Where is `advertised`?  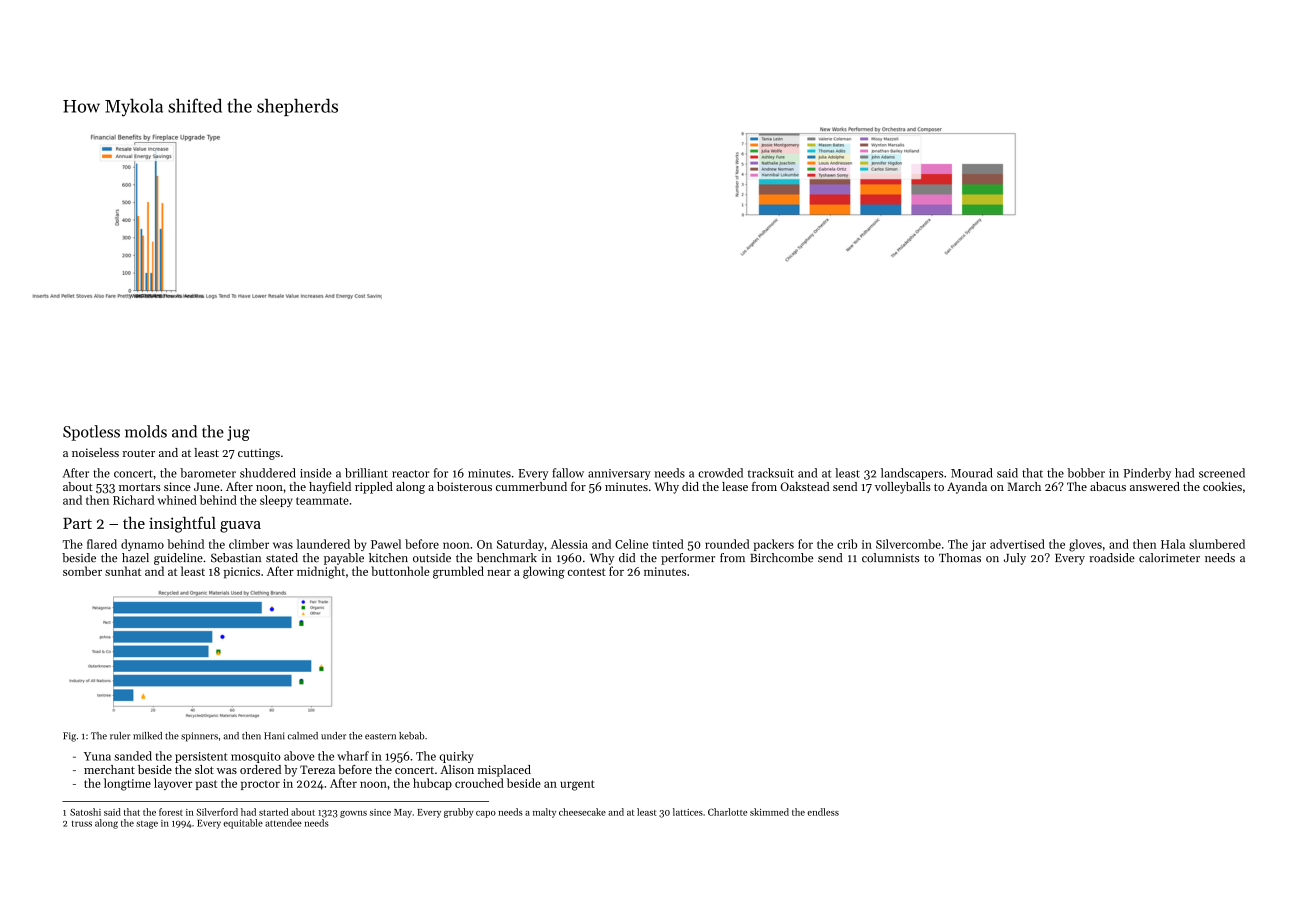 advertised is located at coordinates (1017, 544).
